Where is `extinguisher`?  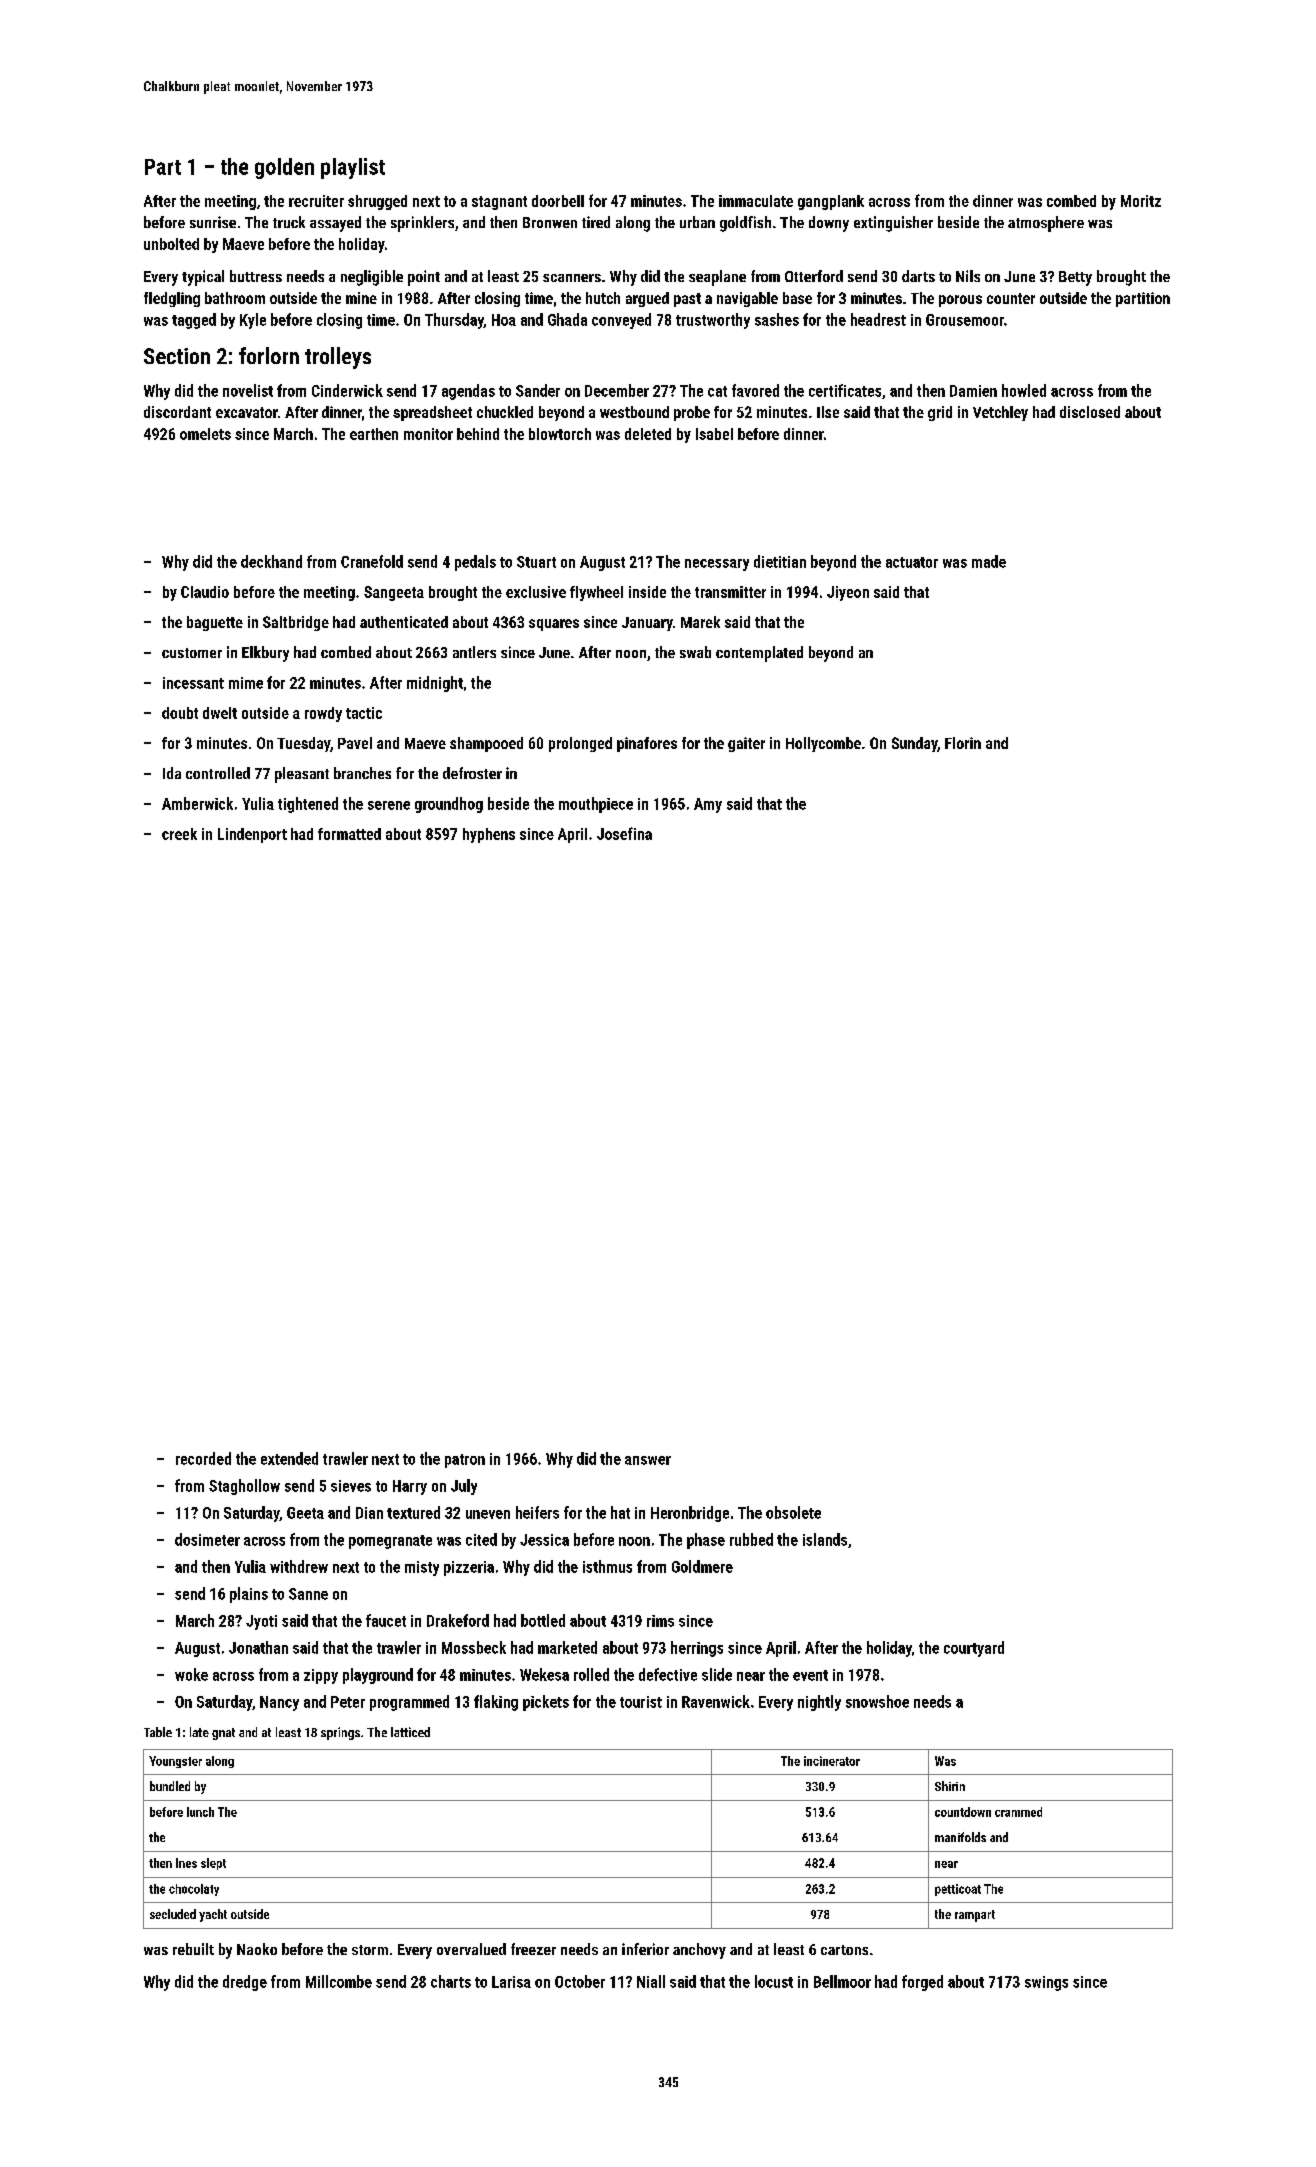
extinguisher is located at coordinates (893, 224).
